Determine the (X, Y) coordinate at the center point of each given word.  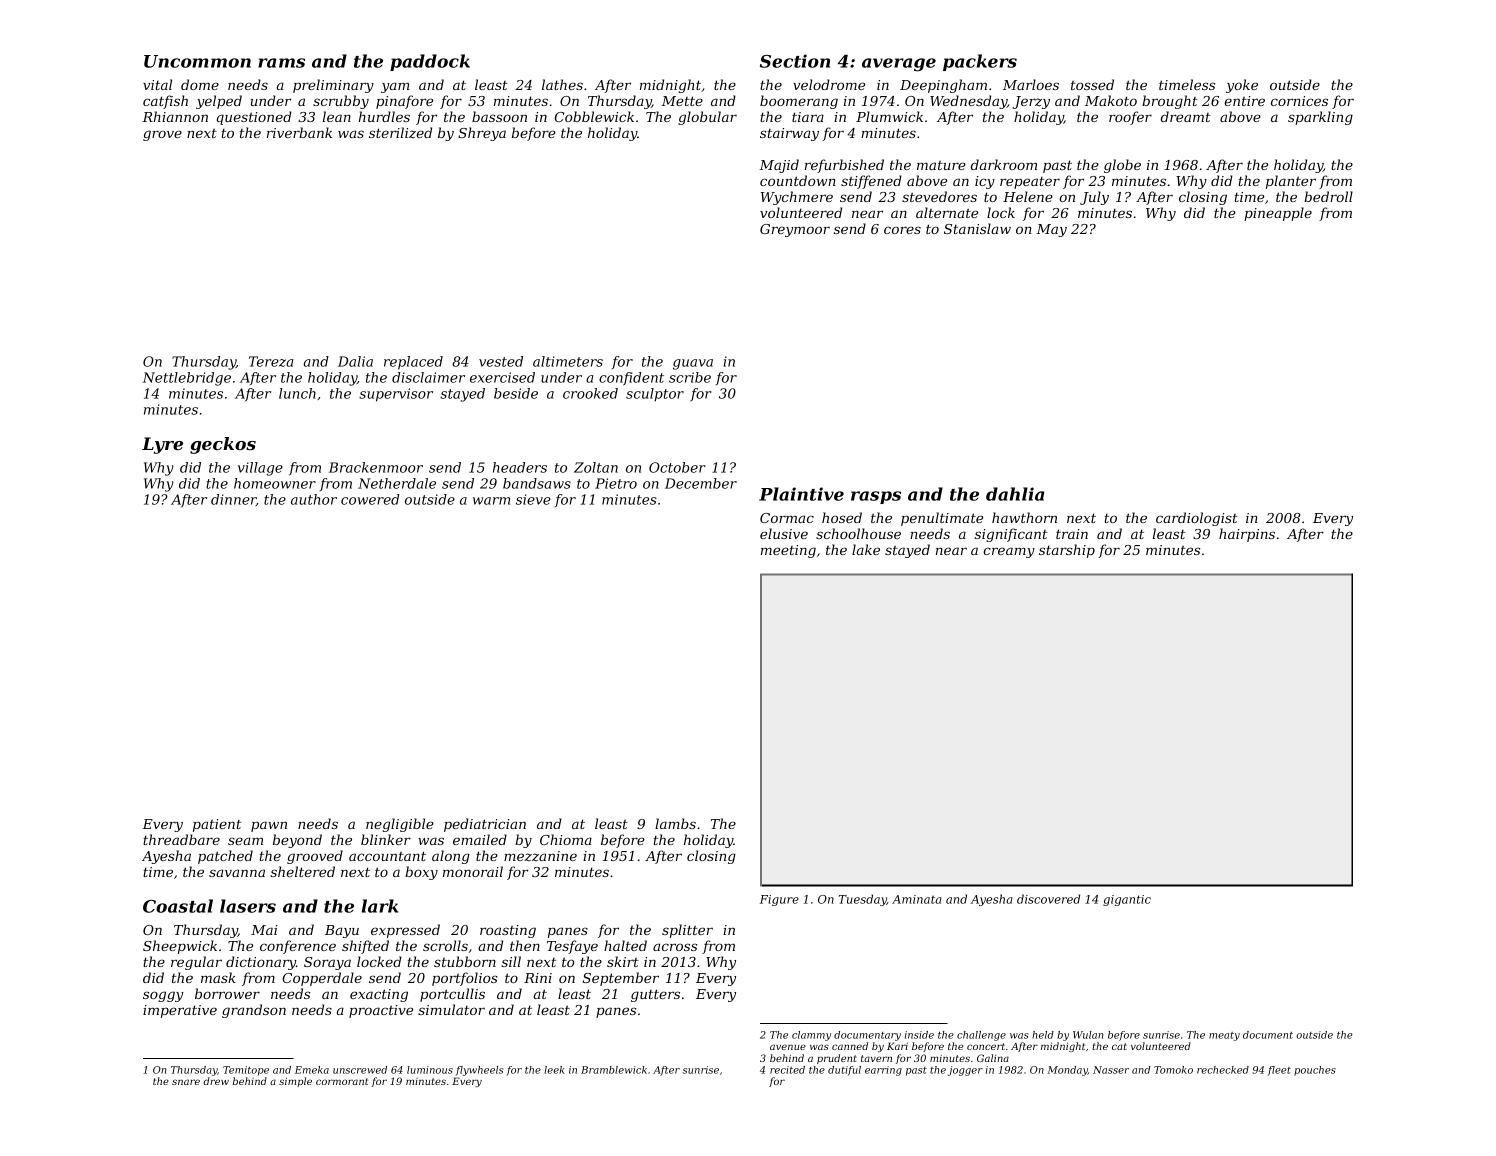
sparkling (1320, 118)
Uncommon (197, 61)
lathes (562, 84)
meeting (788, 551)
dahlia (1015, 494)
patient (217, 825)
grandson (254, 1011)
